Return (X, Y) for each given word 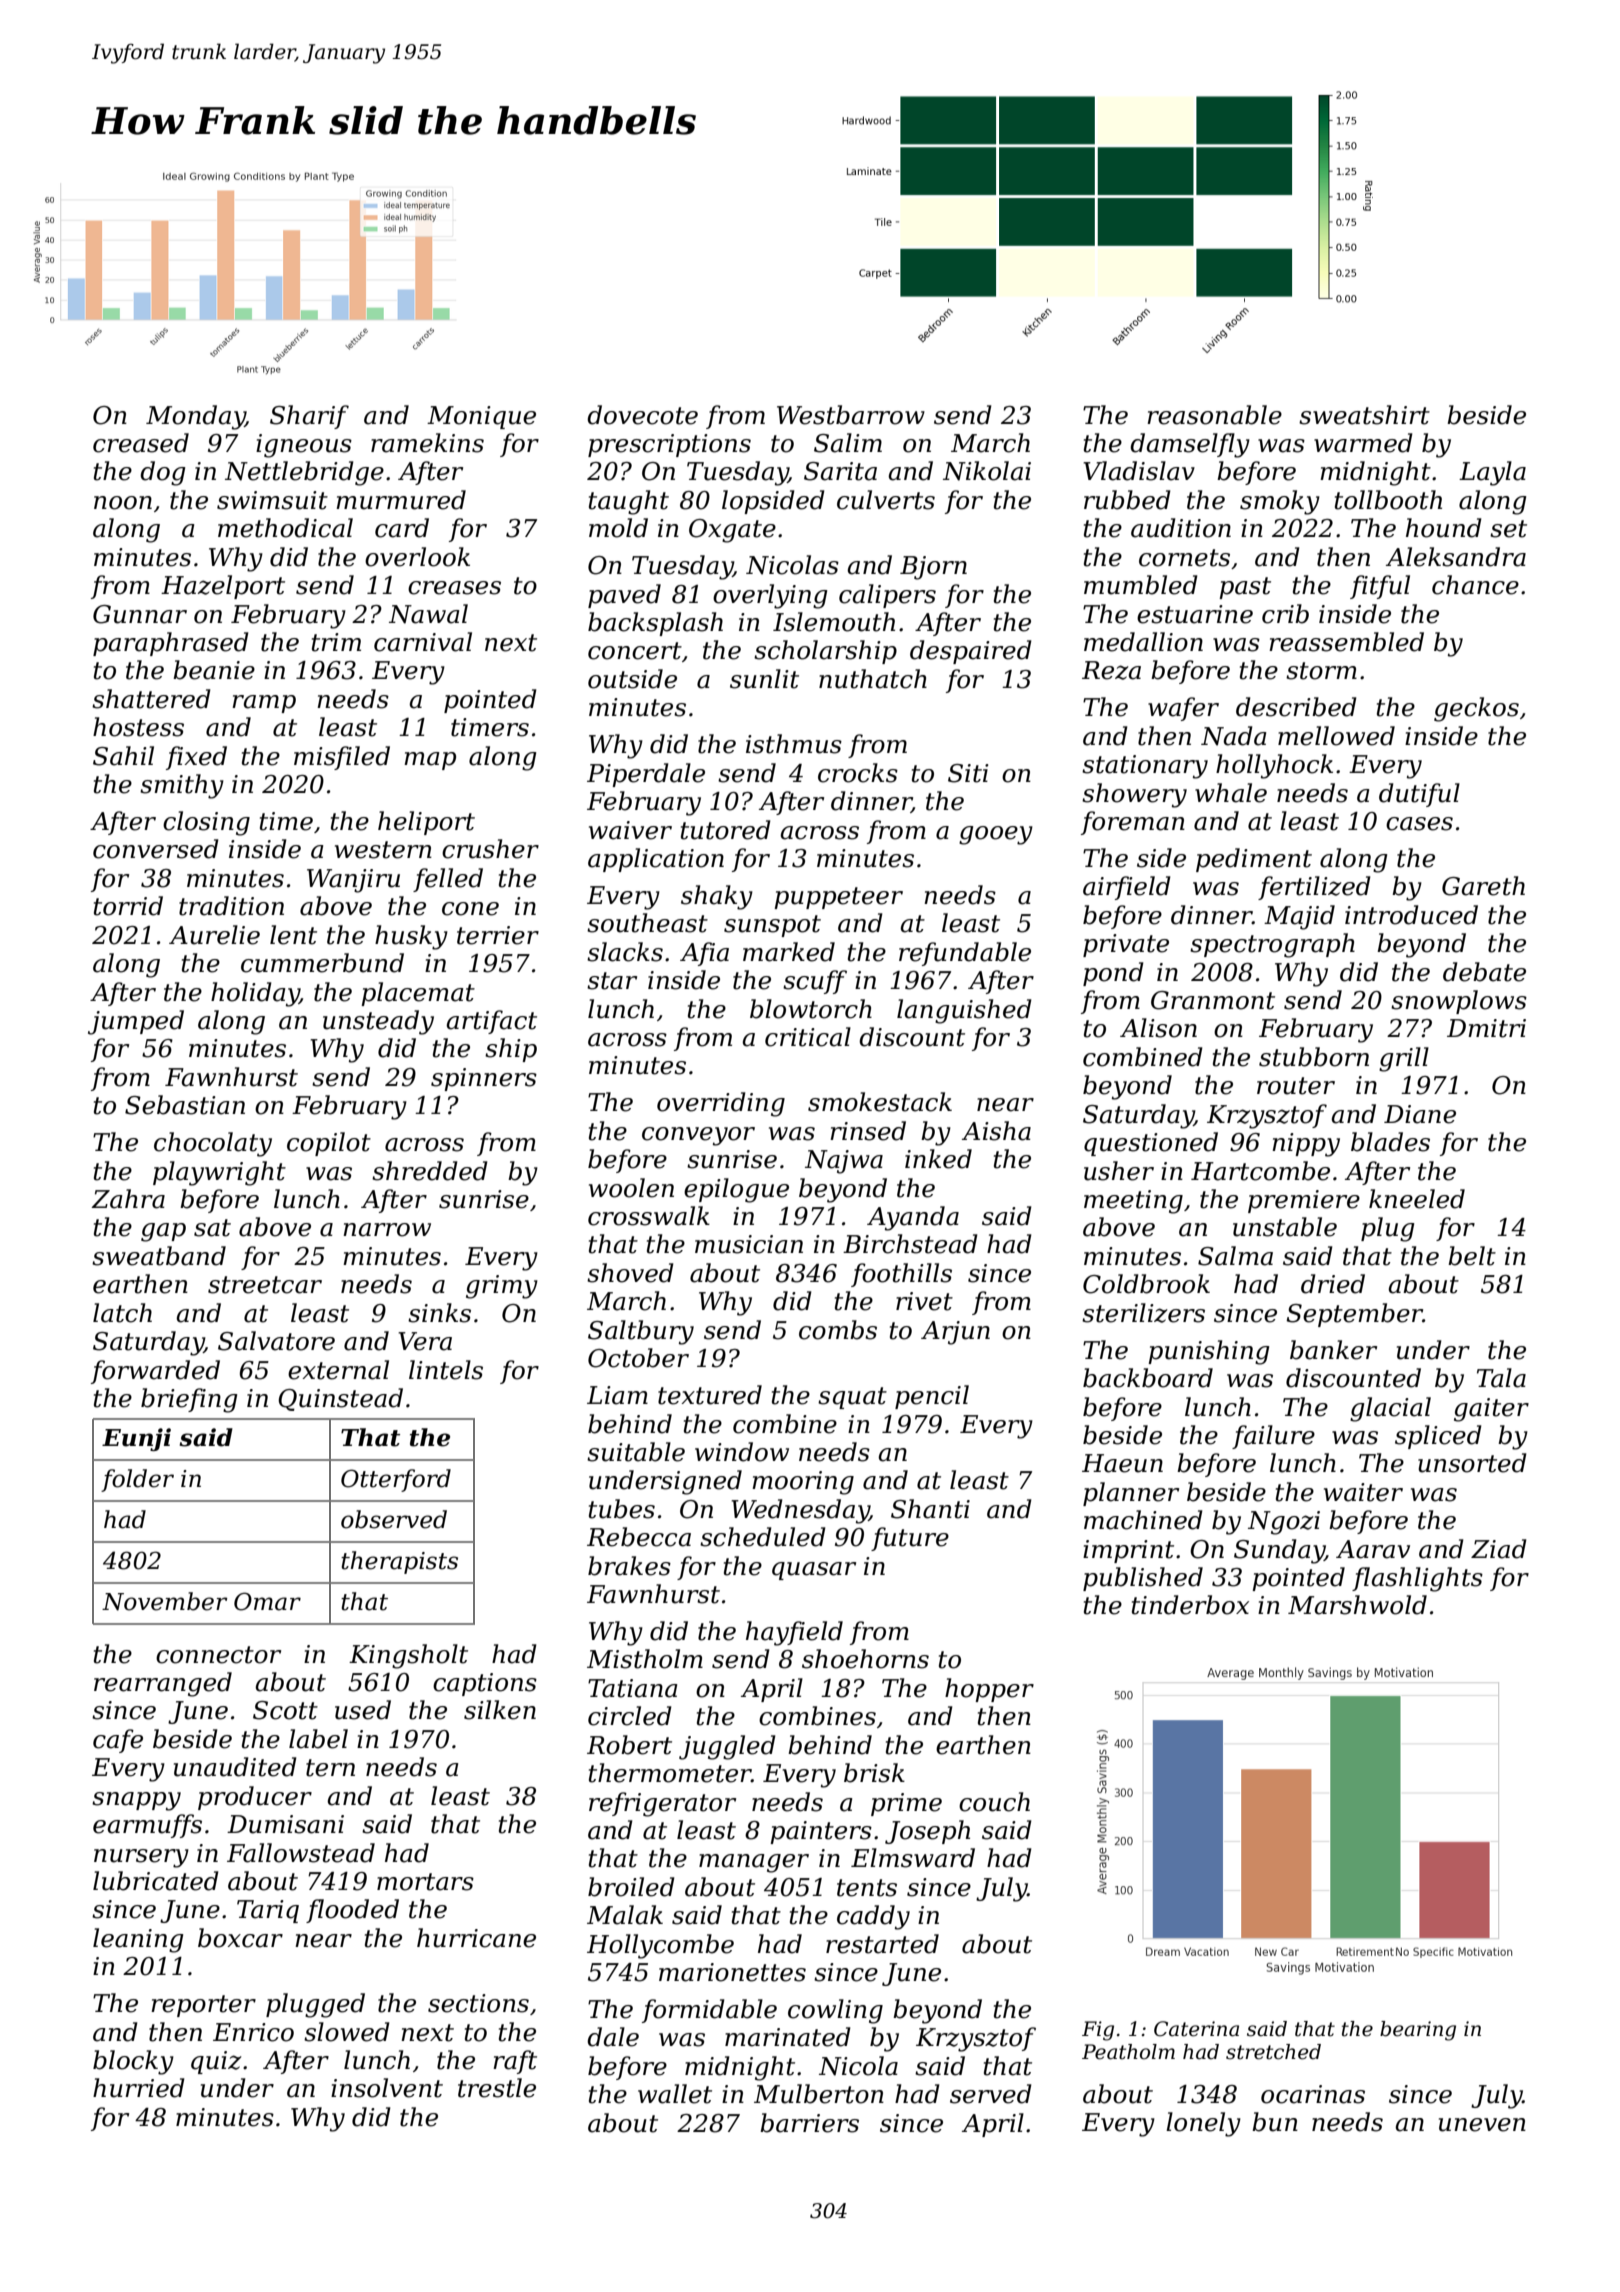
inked (938, 1159)
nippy (1306, 1145)
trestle (497, 2088)
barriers (809, 2123)
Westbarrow (851, 415)
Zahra (128, 1199)
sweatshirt (1364, 415)
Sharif (309, 417)
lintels (446, 1370)
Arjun (955, 1333)
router (1296, 1086)
